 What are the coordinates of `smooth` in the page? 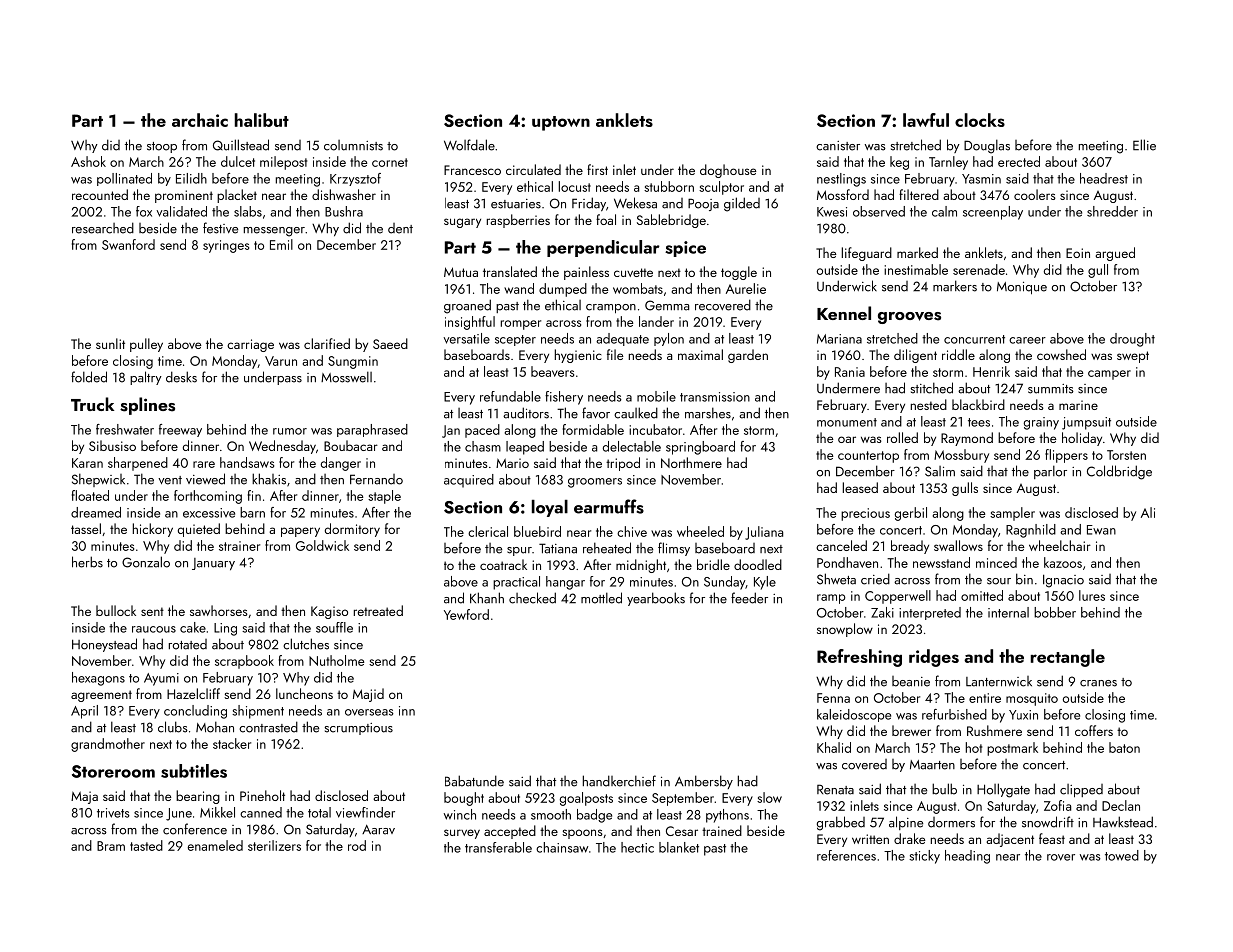 It's located at (551, 814).
